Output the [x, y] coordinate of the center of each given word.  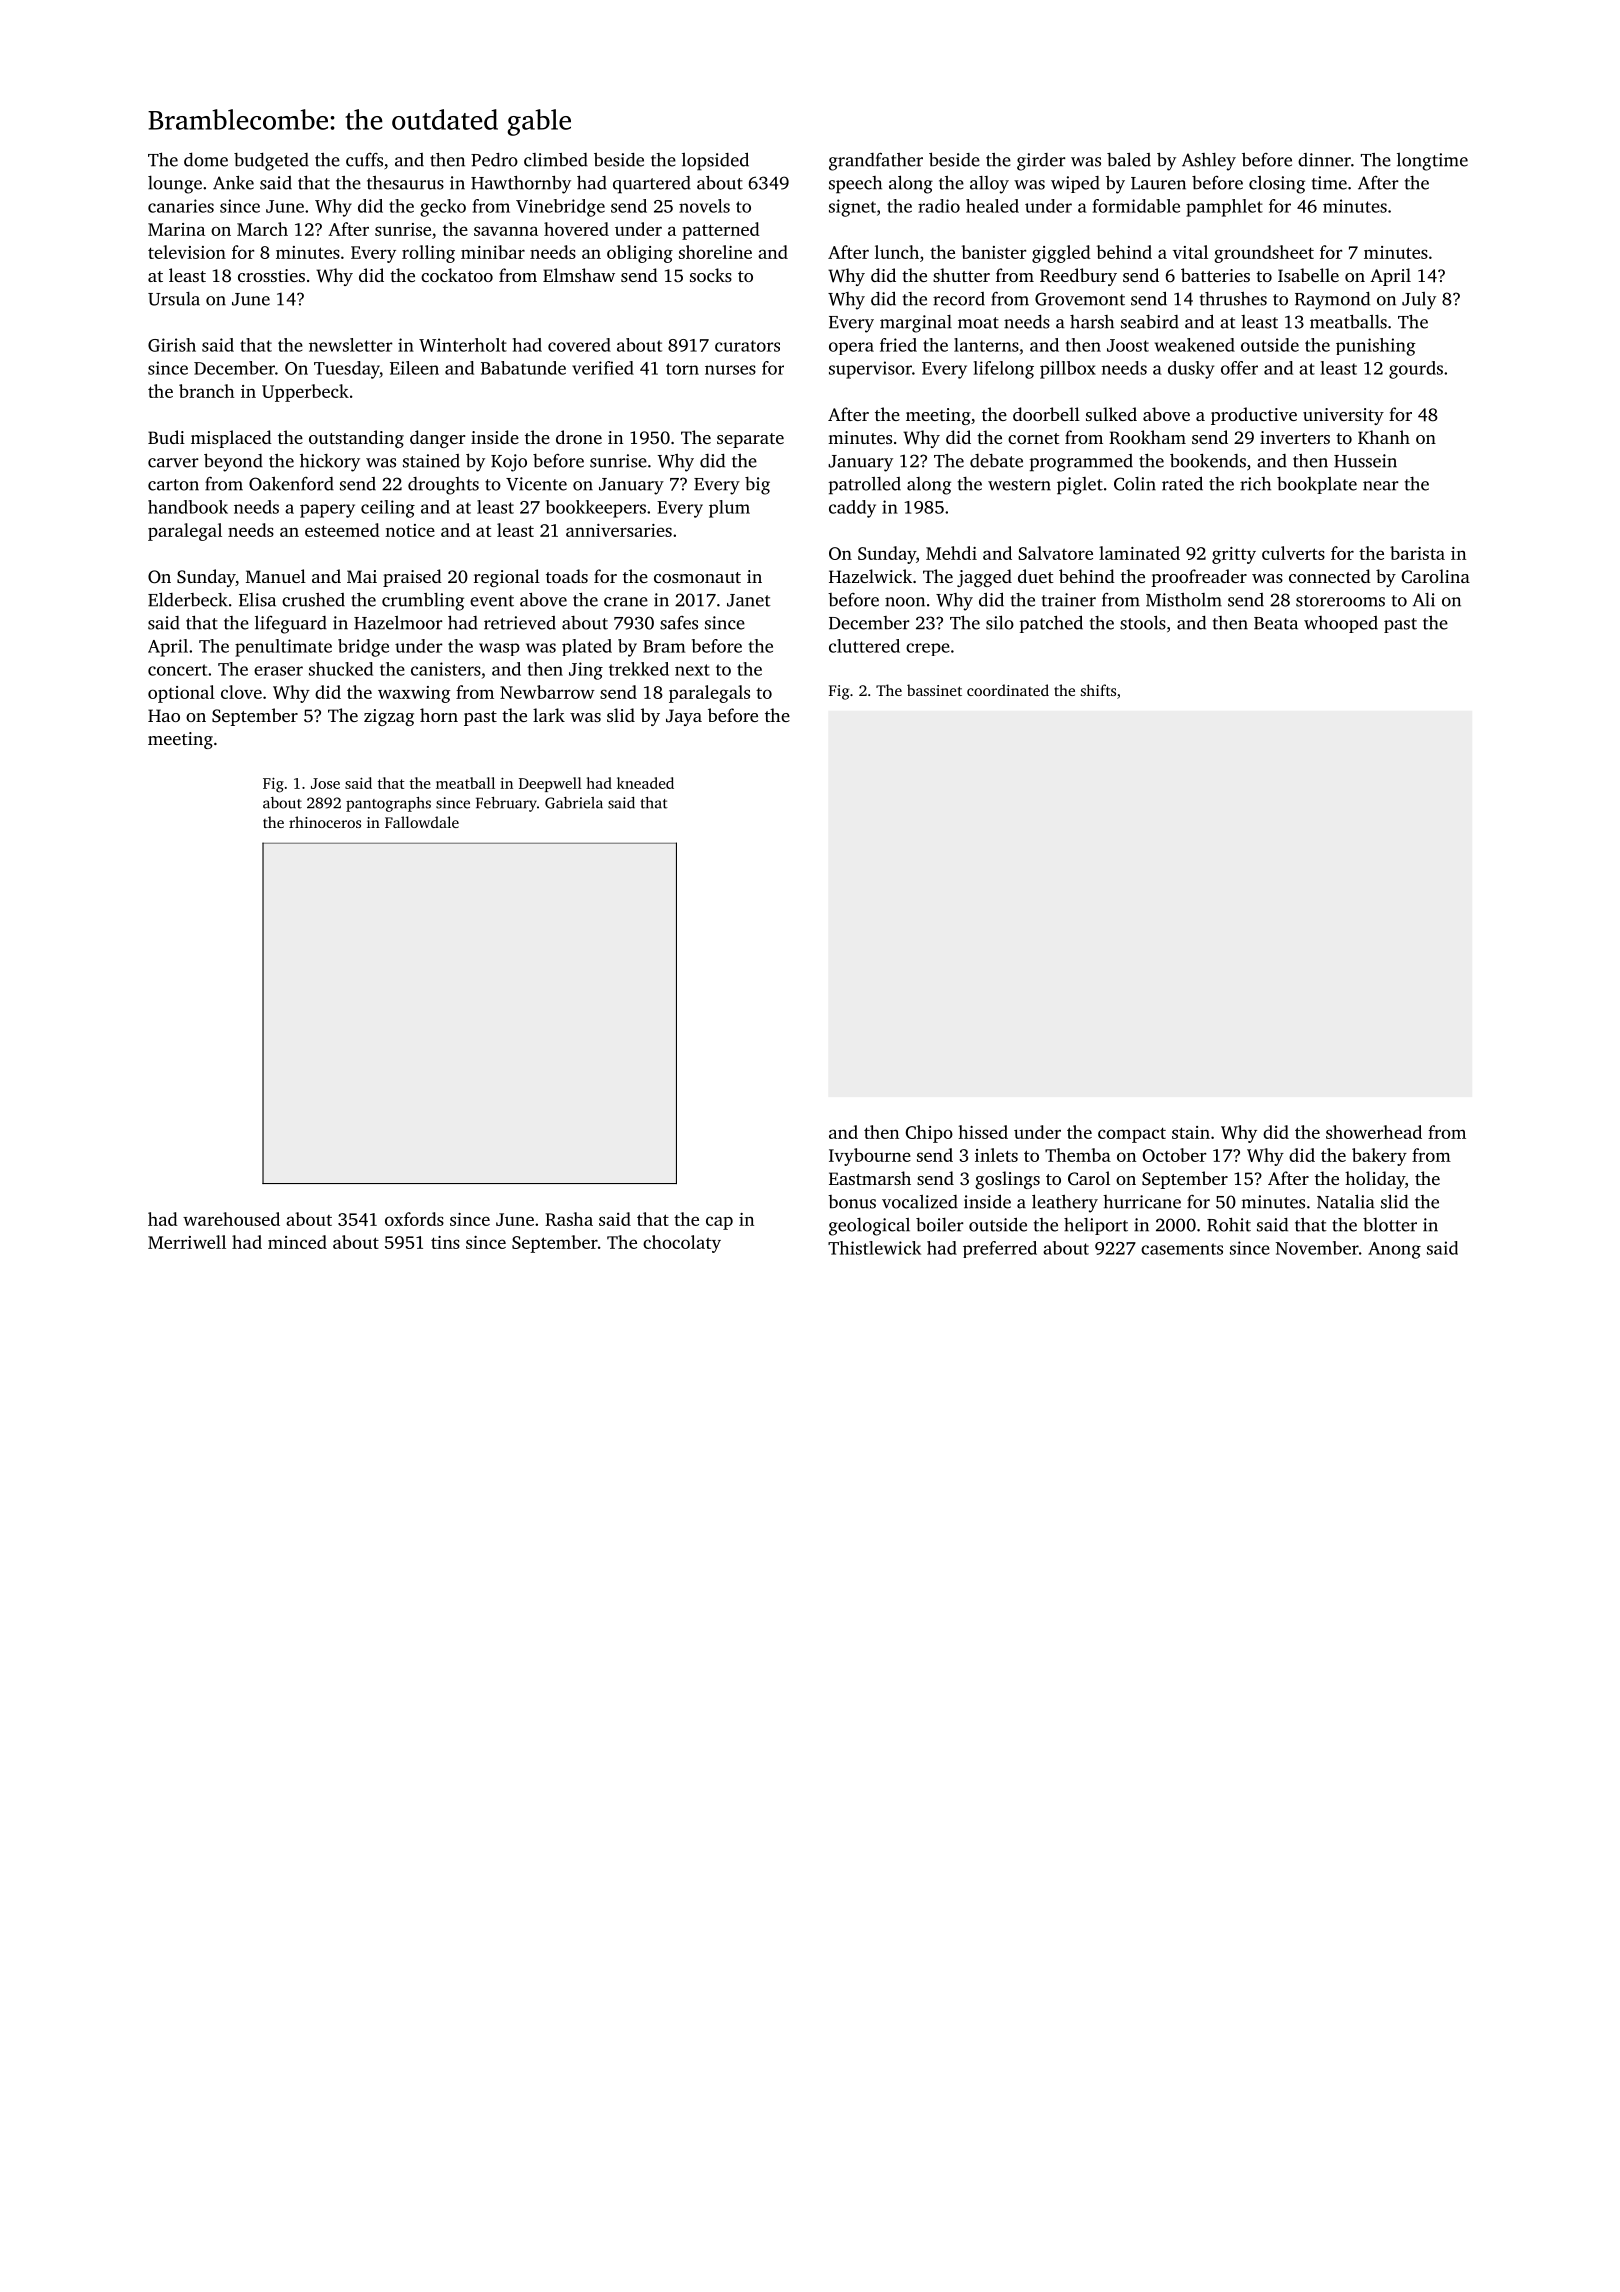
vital [1190, 252]
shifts [1098, 690]
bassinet [934, 690]
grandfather [876, 162]
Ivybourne [870, 1157]
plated [587, 647]
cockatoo [457, 275]
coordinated [1008, 690]
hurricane [1142, 1202]
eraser [278, 671]
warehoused [231, 1219]
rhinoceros [325, 822]
